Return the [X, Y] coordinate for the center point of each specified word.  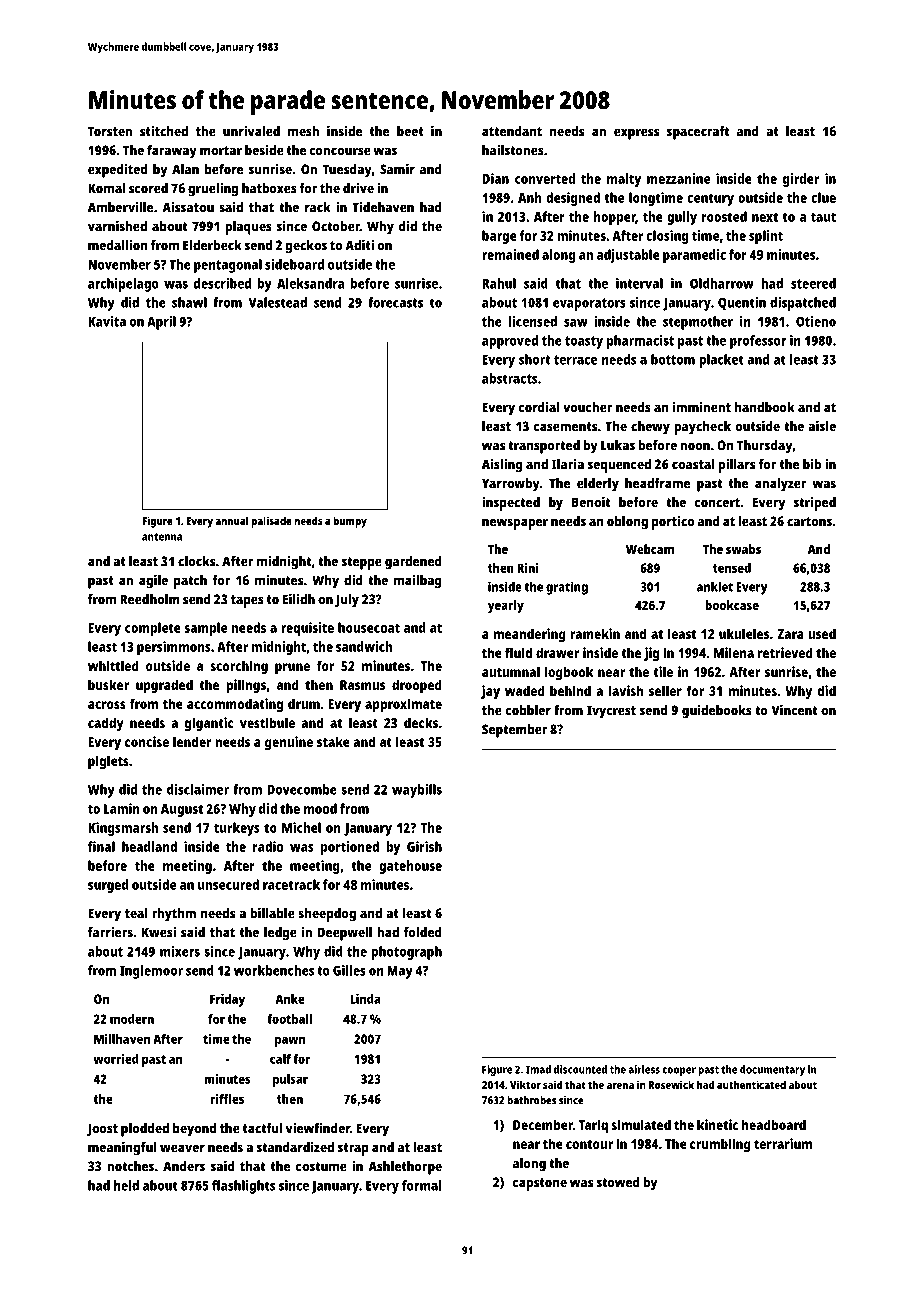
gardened [413, 563]
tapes [247, 601]
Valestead [277, 302]
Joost [102, 1130]
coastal [693, 464]
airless [644, 1069]
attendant [512, 131]
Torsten [110, 131]
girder [801, 180]
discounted [580, 1069]
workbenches [274, 970]
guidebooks [717, 712]
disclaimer [198, 789]
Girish [424, 846]
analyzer [781, 485]
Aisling [502, 465]
